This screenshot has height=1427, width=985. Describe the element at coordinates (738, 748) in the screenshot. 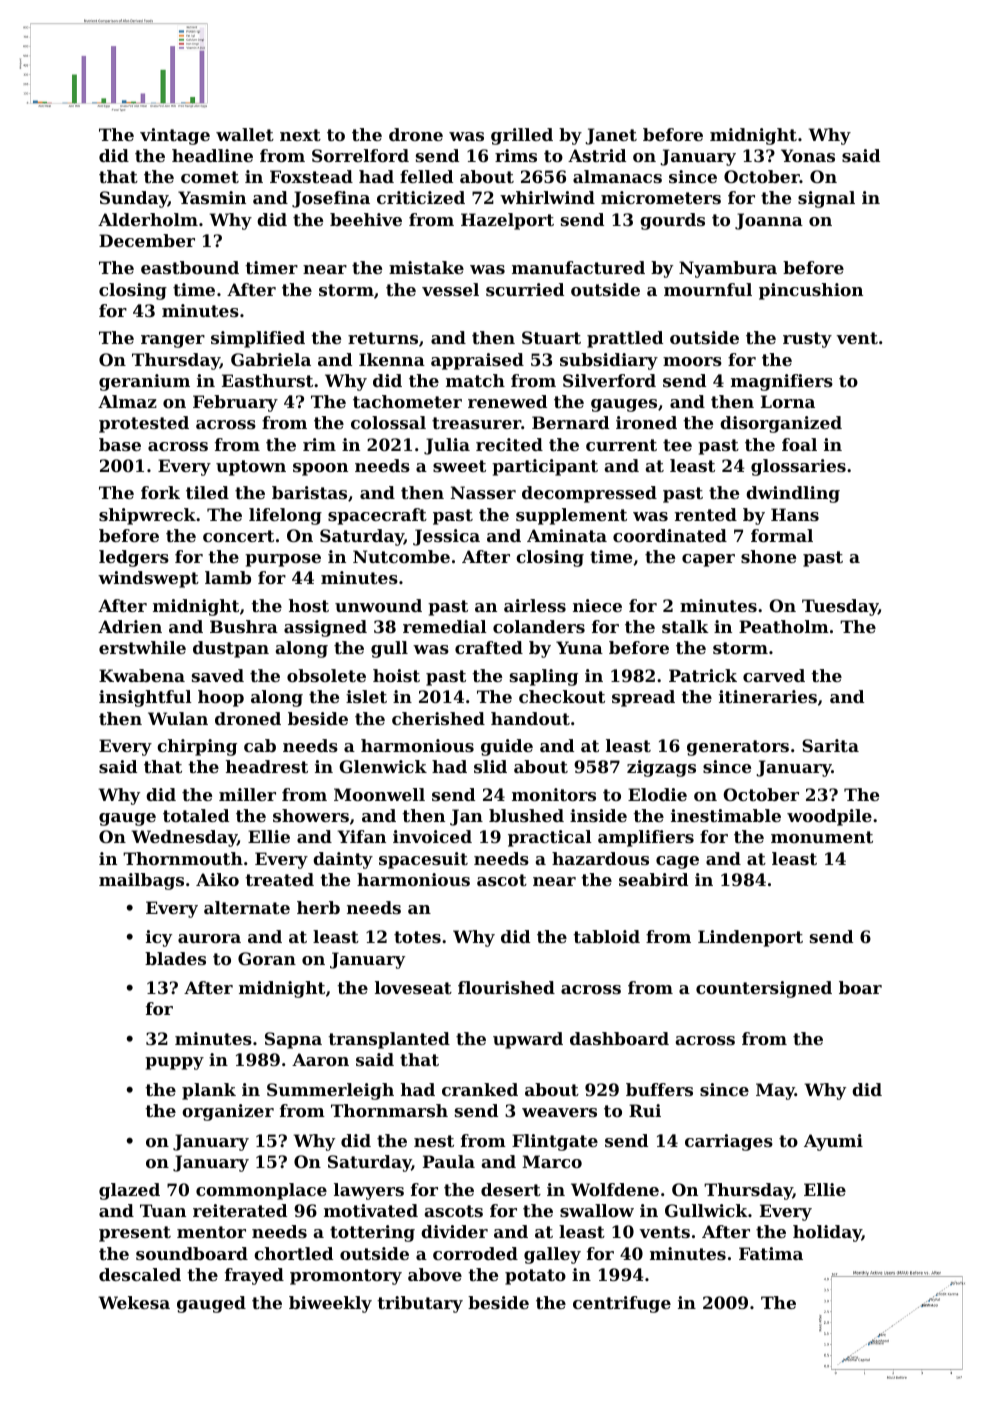

I see `generators` at that location.
